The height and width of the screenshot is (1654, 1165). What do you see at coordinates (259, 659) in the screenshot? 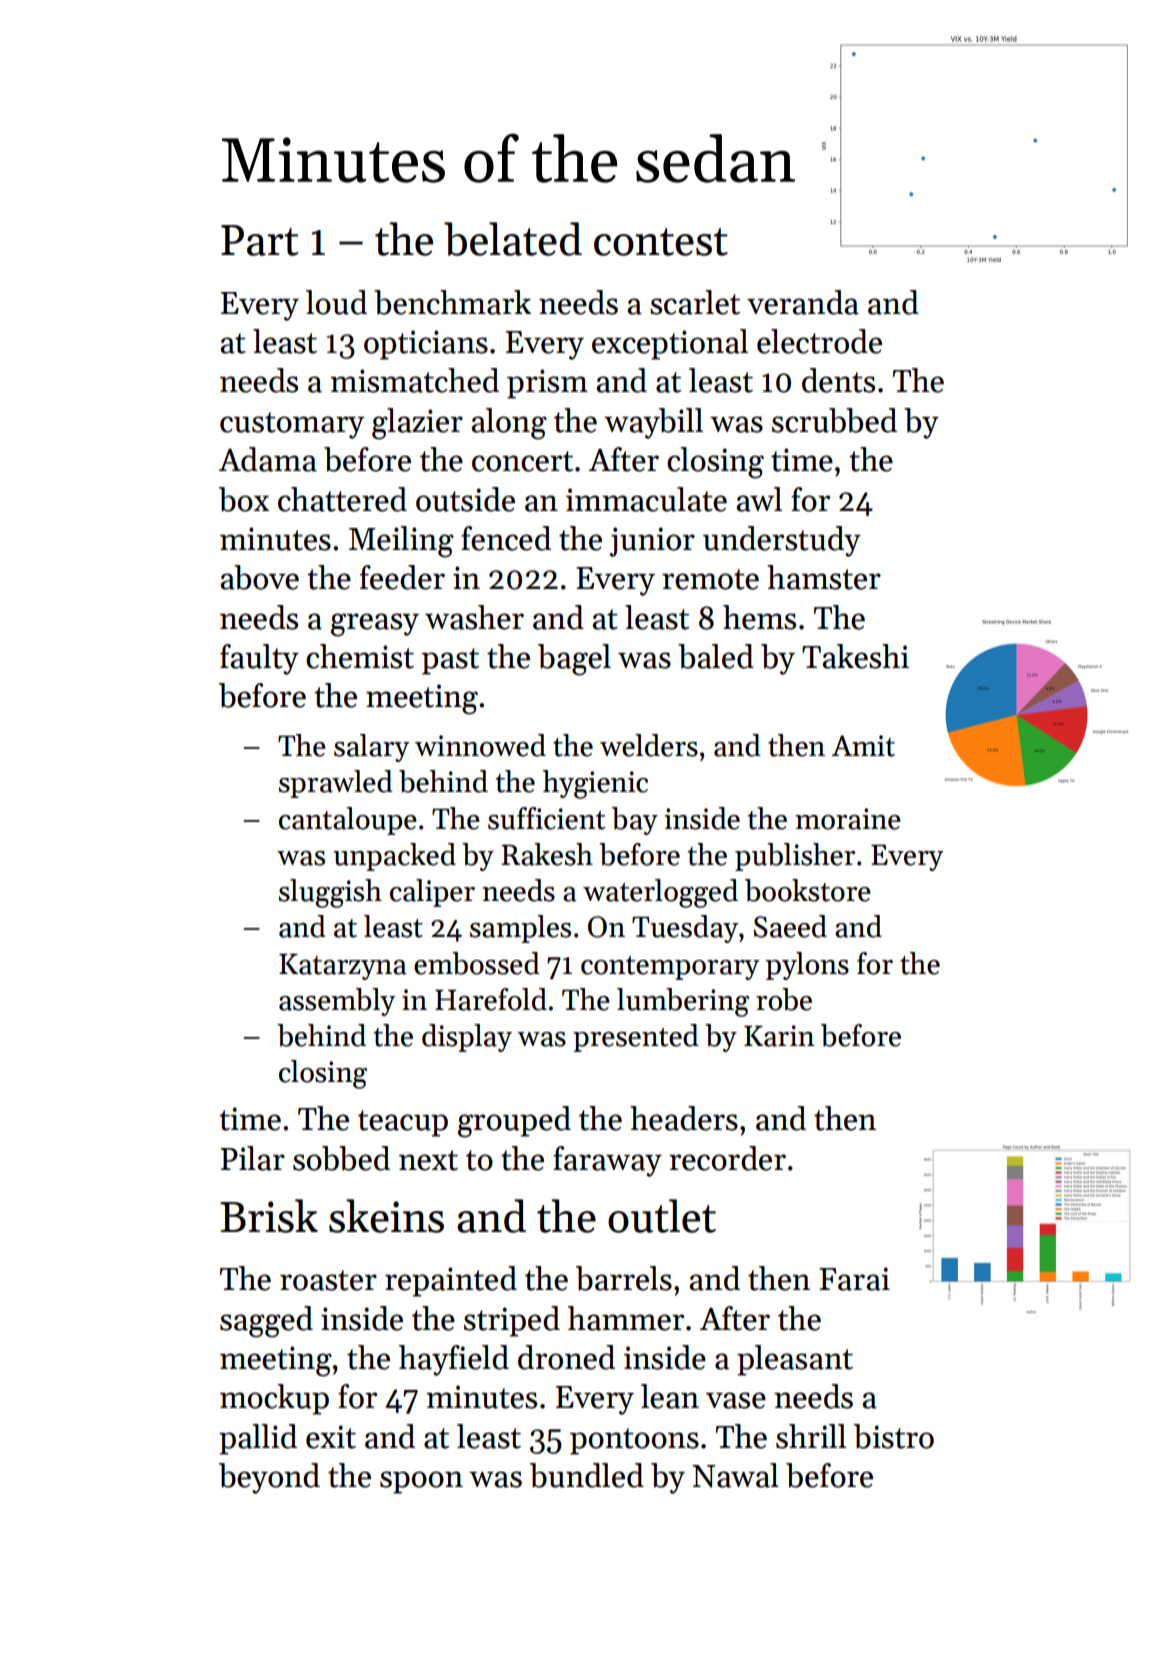
I see `faulty` at bounding box center [259, 659].
